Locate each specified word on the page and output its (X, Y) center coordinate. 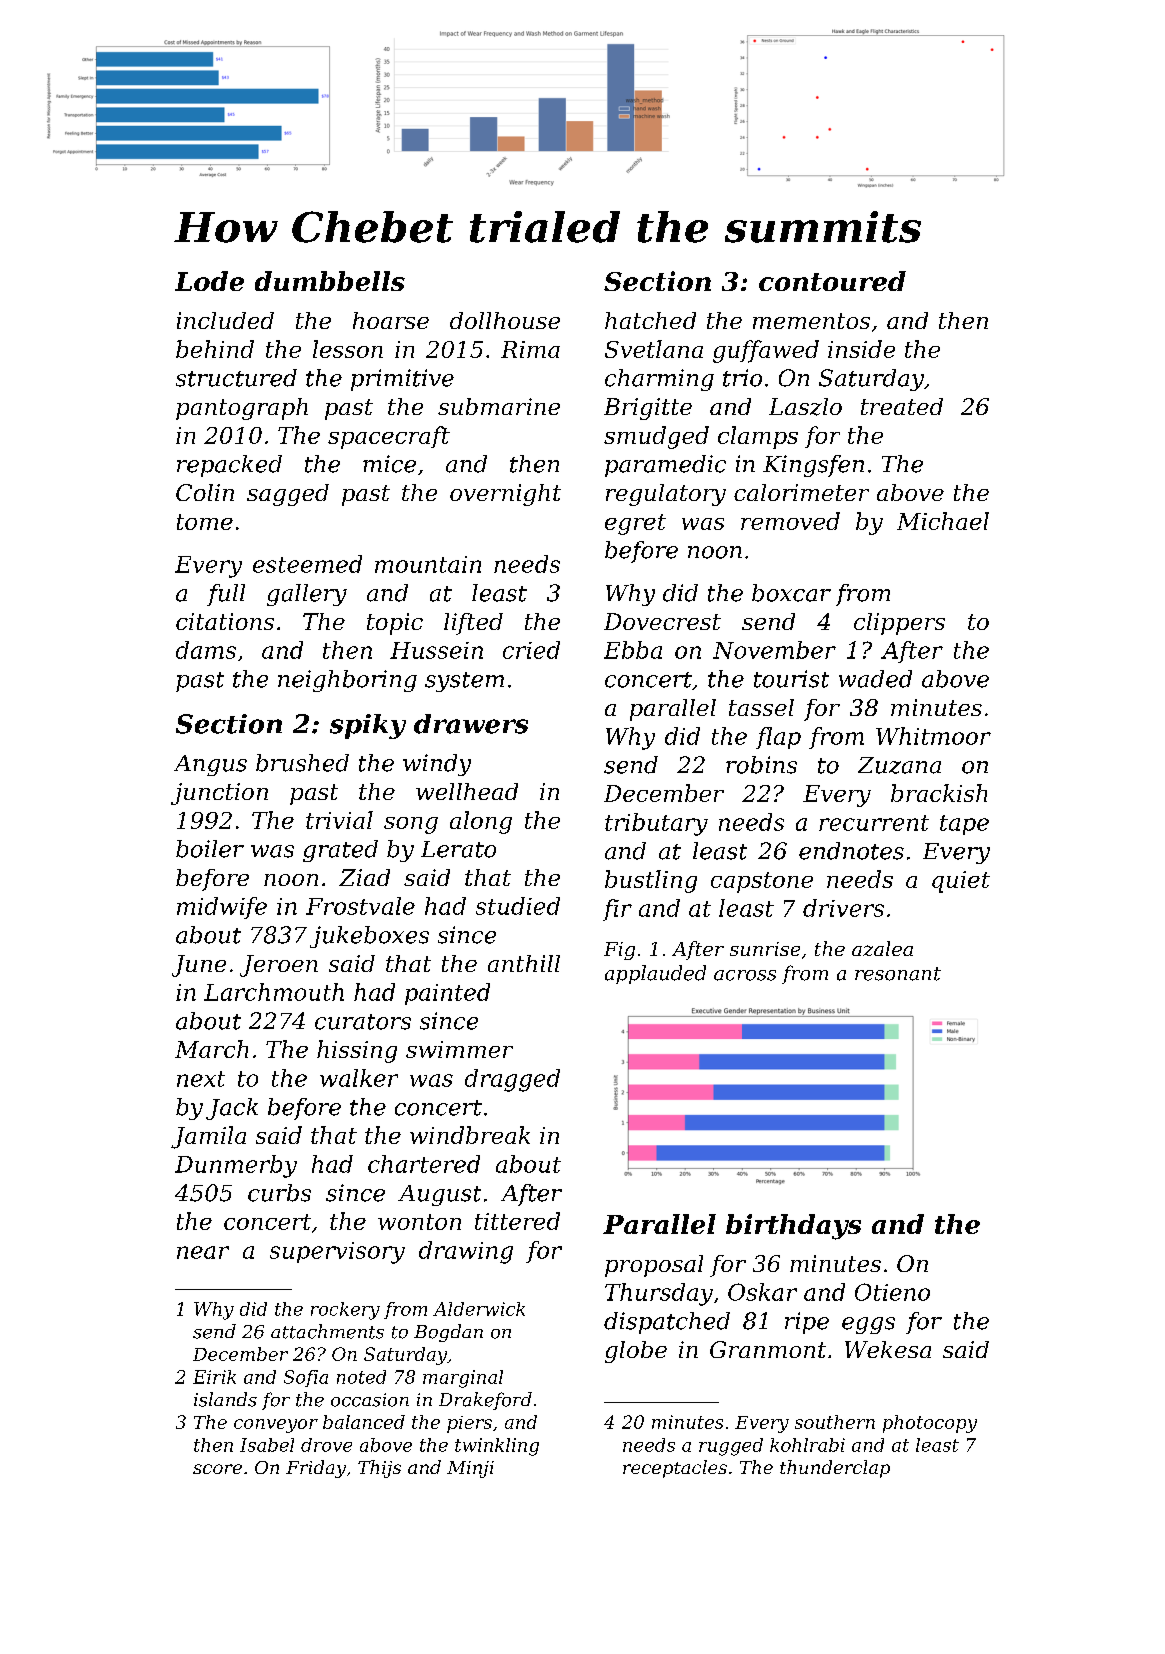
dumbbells (330, 281)
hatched (650, 320)
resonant (898, 974)
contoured (832, 281)
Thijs (379, 1469)
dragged (512, 1080)
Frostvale (360, 906)
